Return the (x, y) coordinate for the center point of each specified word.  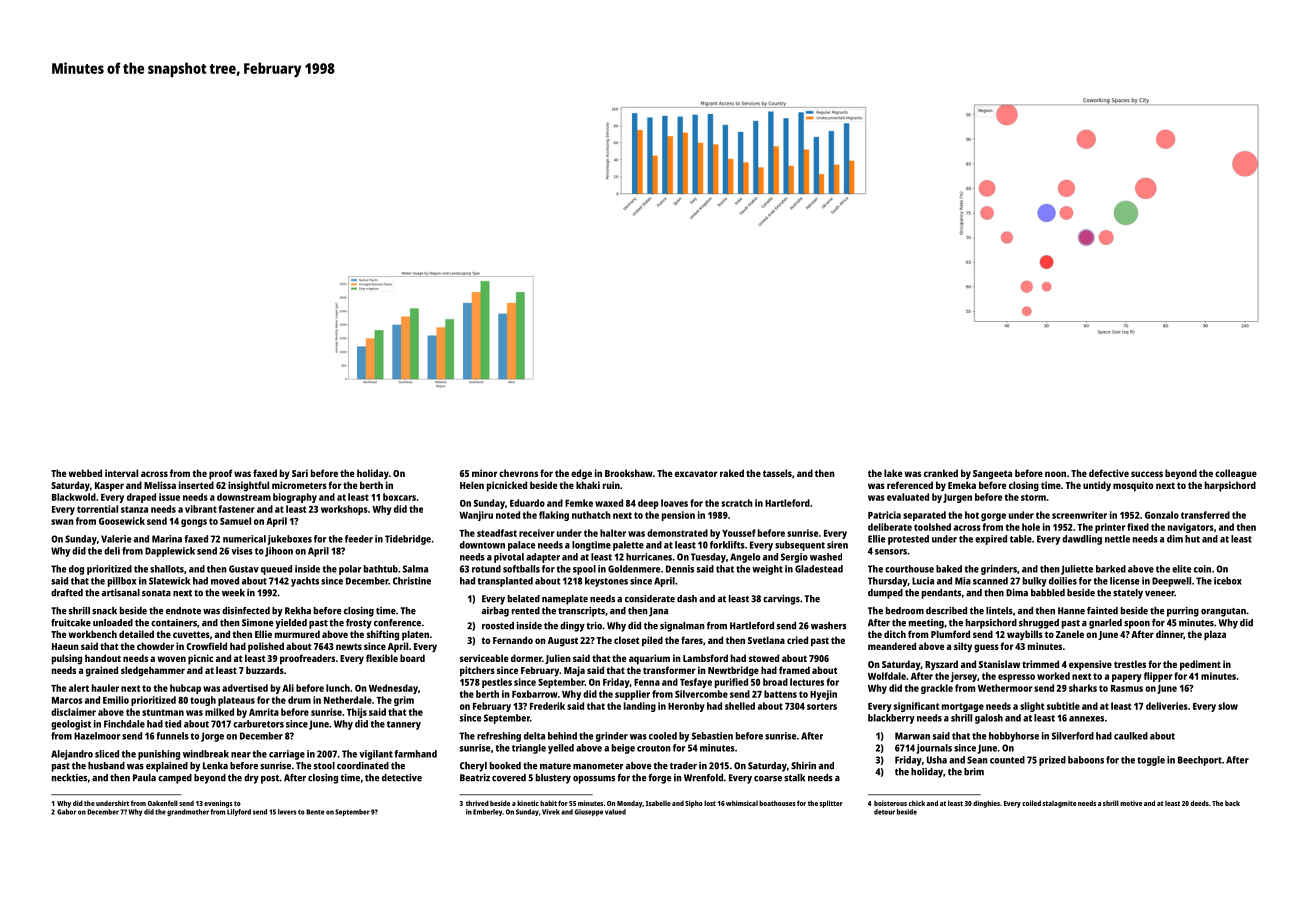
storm (1033, 497)
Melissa (160, 485)
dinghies (986, 804)
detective (402, 778)
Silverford (1073, 736)
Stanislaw (999, 664)
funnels (173, 736)
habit (548, 803)
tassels (777, 473)
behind (562, 736)
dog (76, 570)
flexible (382, 658)
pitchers (477, 671)
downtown (482, 545)
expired (991, 540)
